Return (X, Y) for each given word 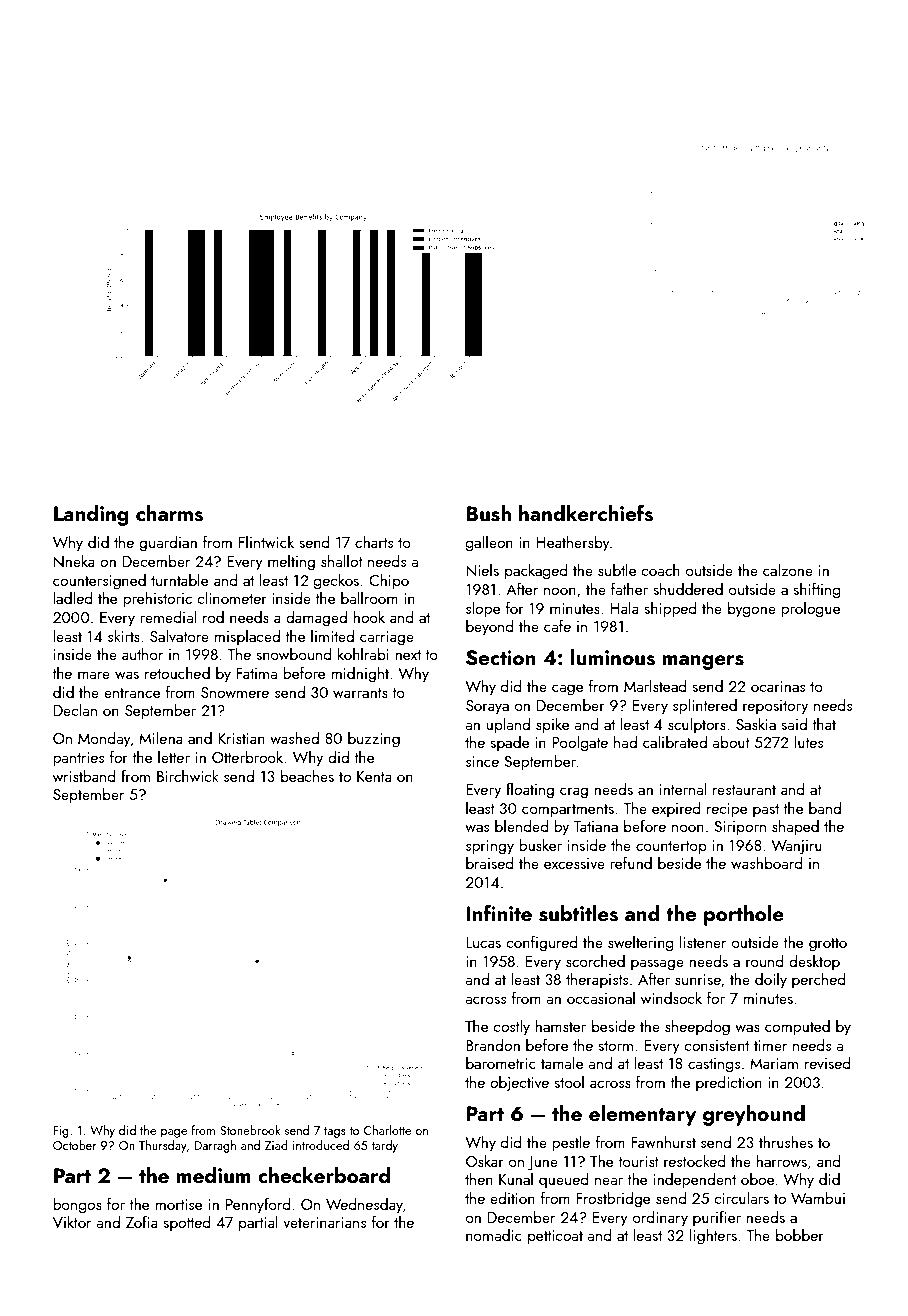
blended (522, 826)
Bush (489, 513)
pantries (78, 759)
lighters (713, 1237)
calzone (788, 570)
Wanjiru (796, 847)
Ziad (276, 1145)
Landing (91, 515)
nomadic (494, 1235)
